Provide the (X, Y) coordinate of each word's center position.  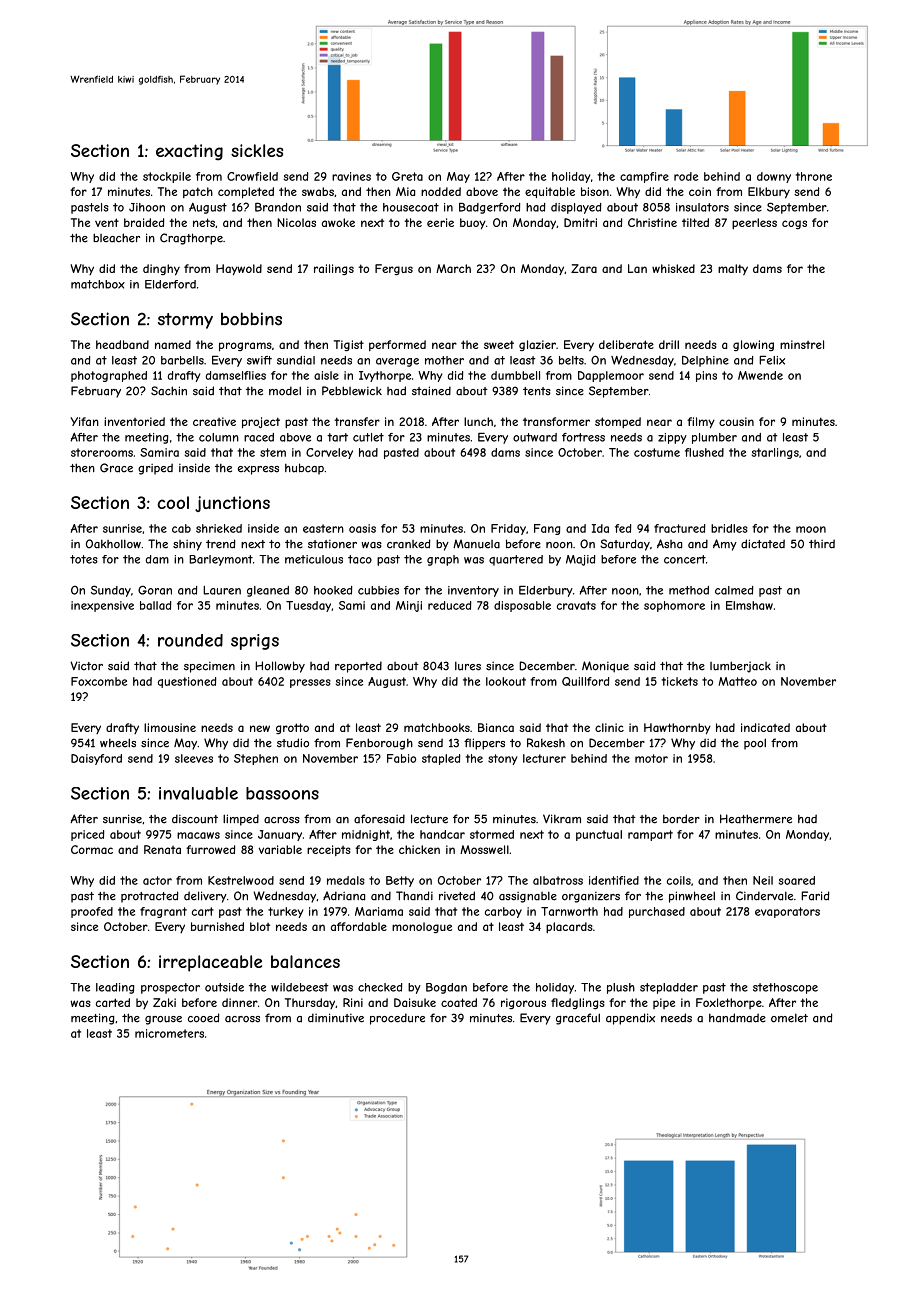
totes (84, 559)
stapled (441, 759)
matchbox (98, 284)
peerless (754, 223)
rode (686, 176)
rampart (650, 835)
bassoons (282, 793)
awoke (338, 222)
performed (397, 345)
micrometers (169, 1033)
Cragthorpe (191, 239)
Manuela (476, 544)
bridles (729, 528)
